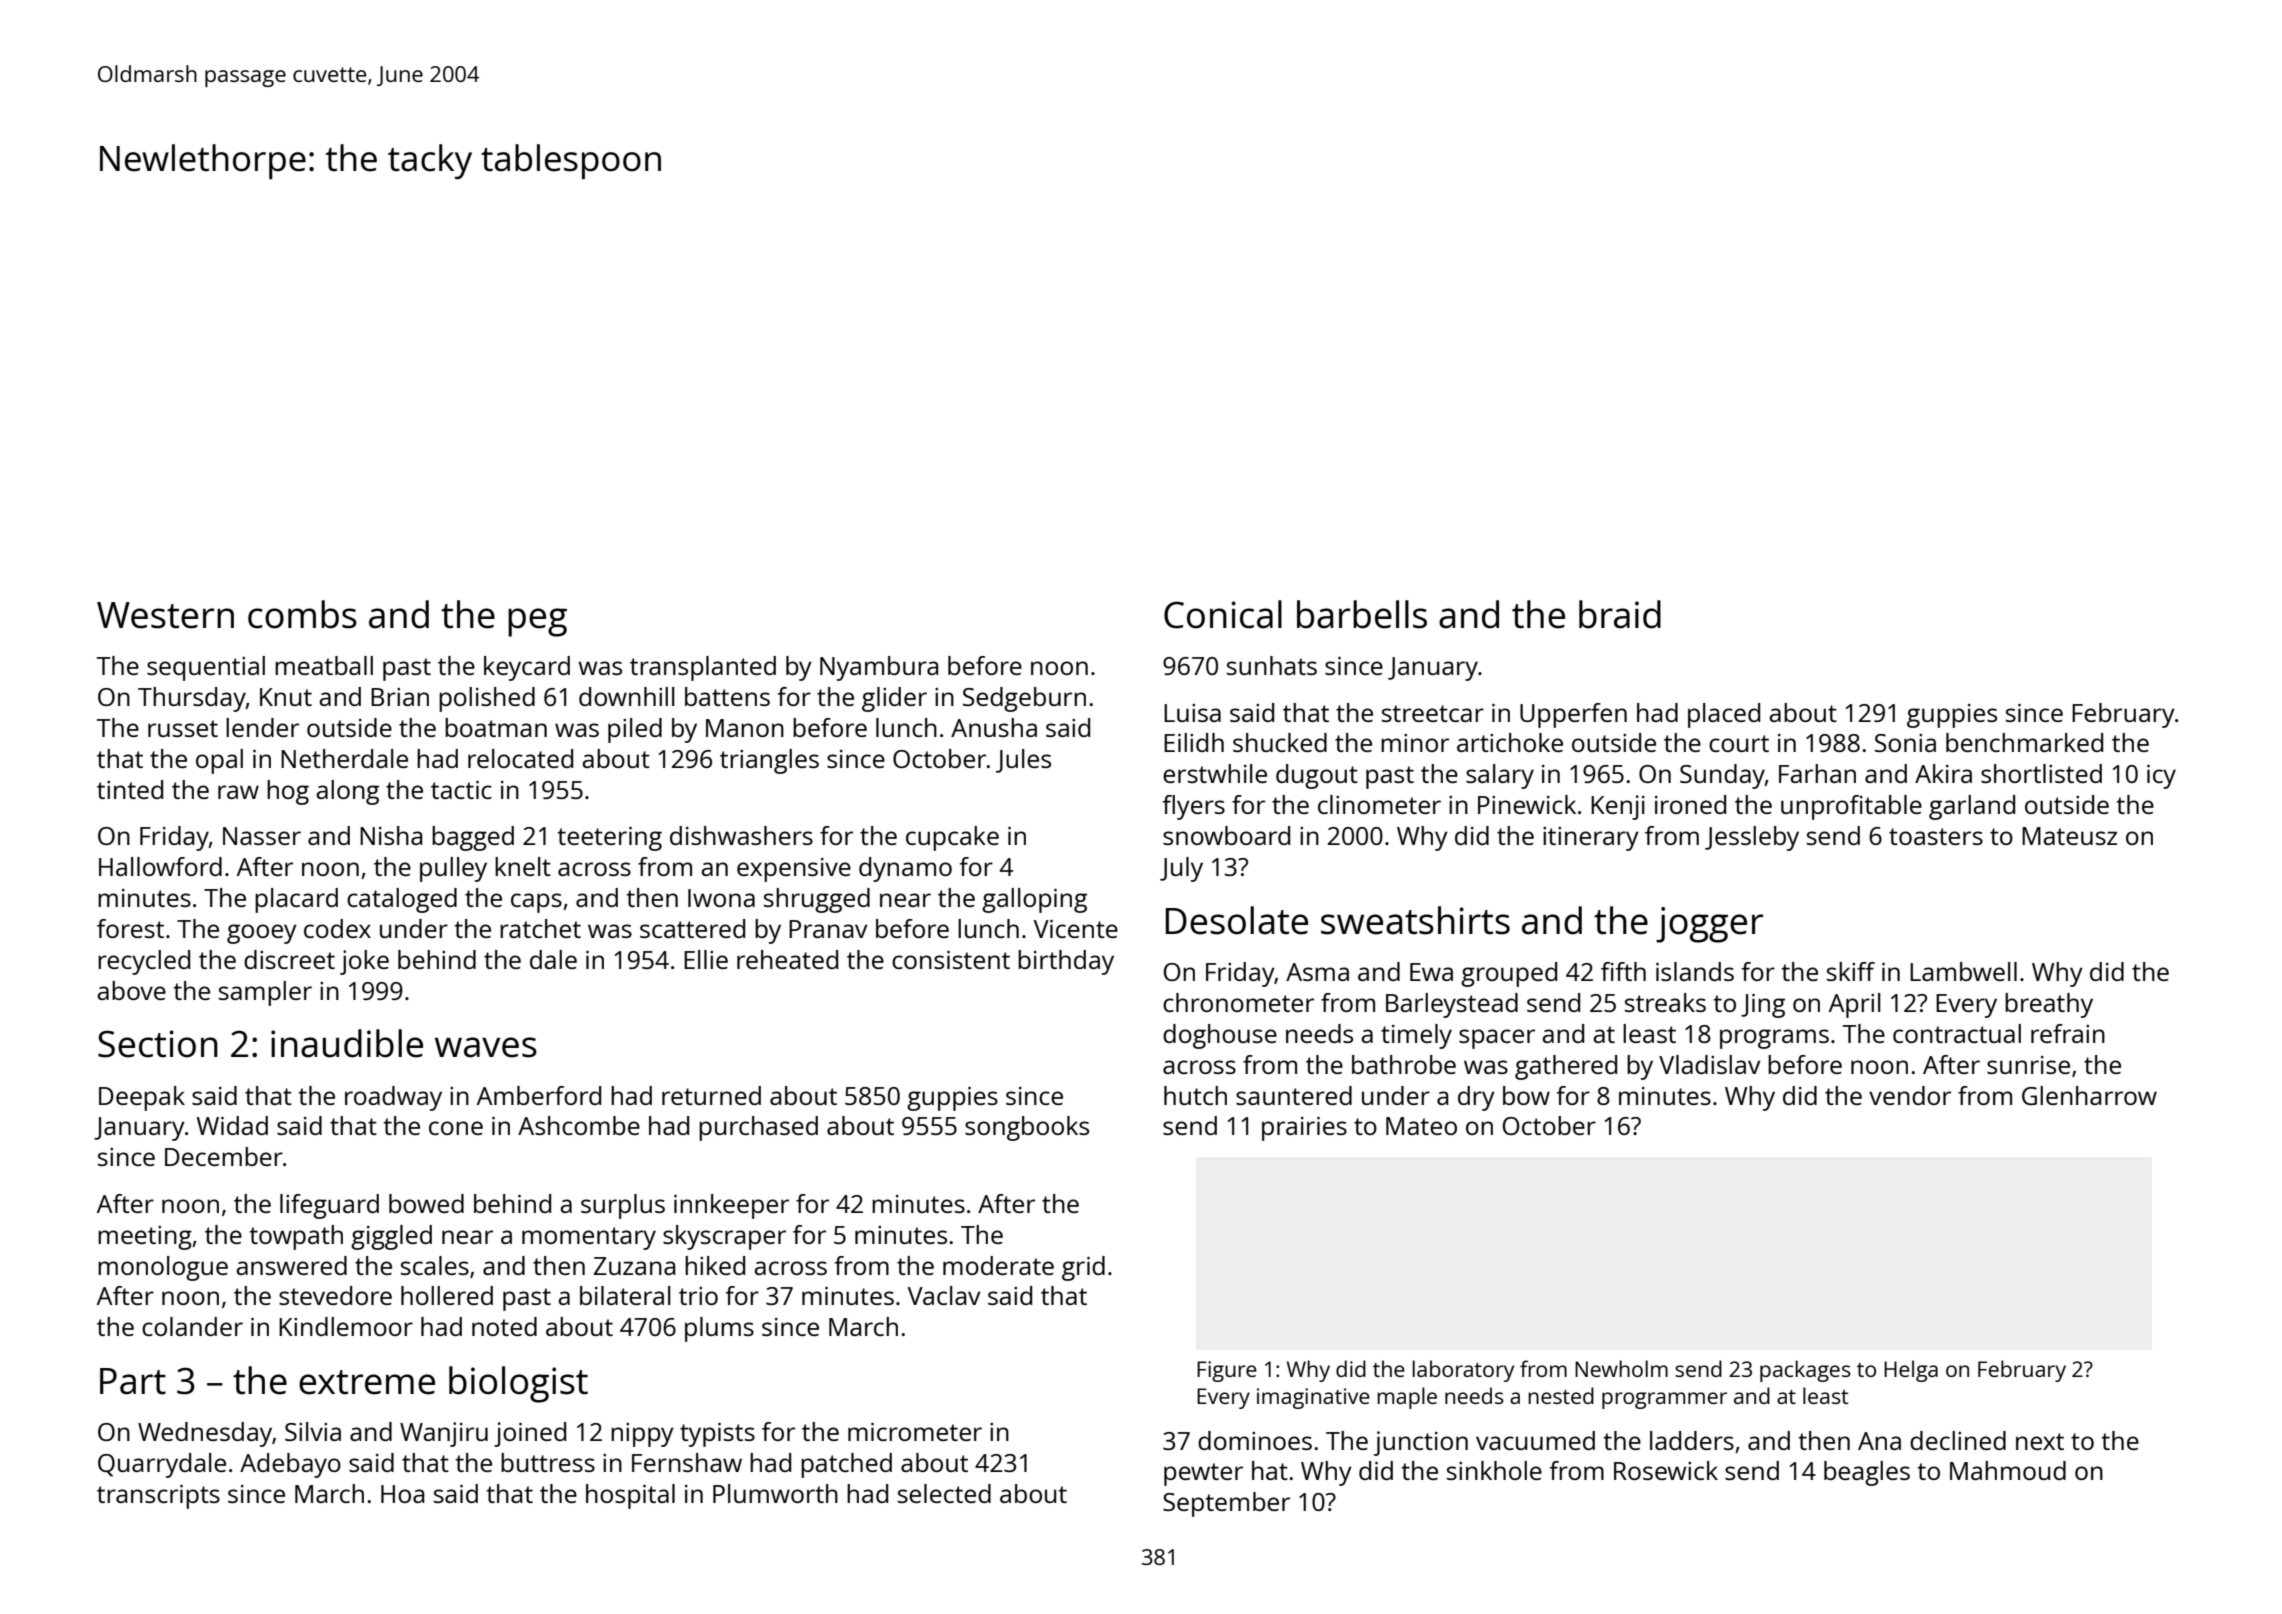 The width and height of the page is (2282, 1614). I want to click on braid, so click(1620, 614).
